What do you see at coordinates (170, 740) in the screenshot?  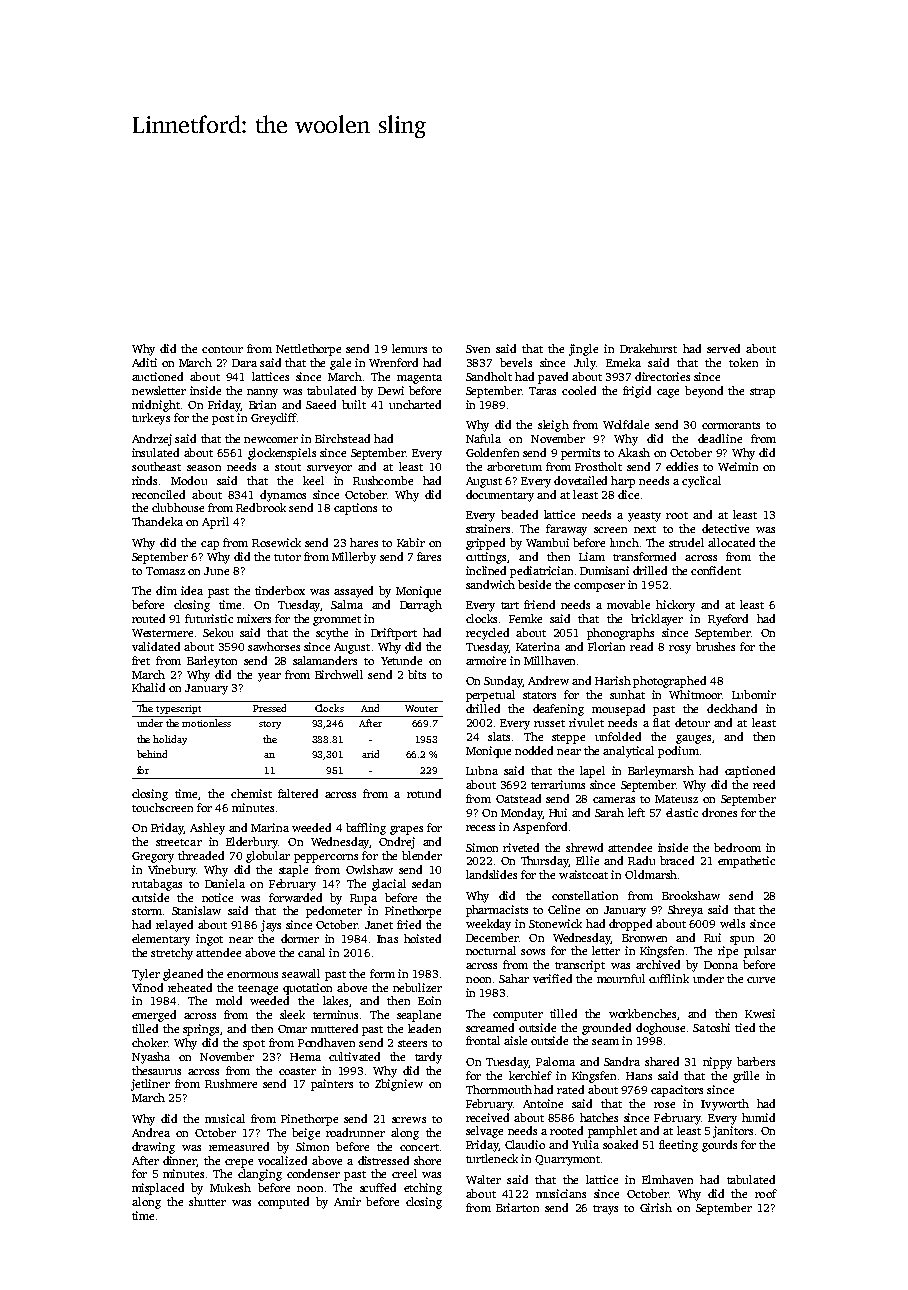 I see `holiday` at bounding box center [170, 740].
